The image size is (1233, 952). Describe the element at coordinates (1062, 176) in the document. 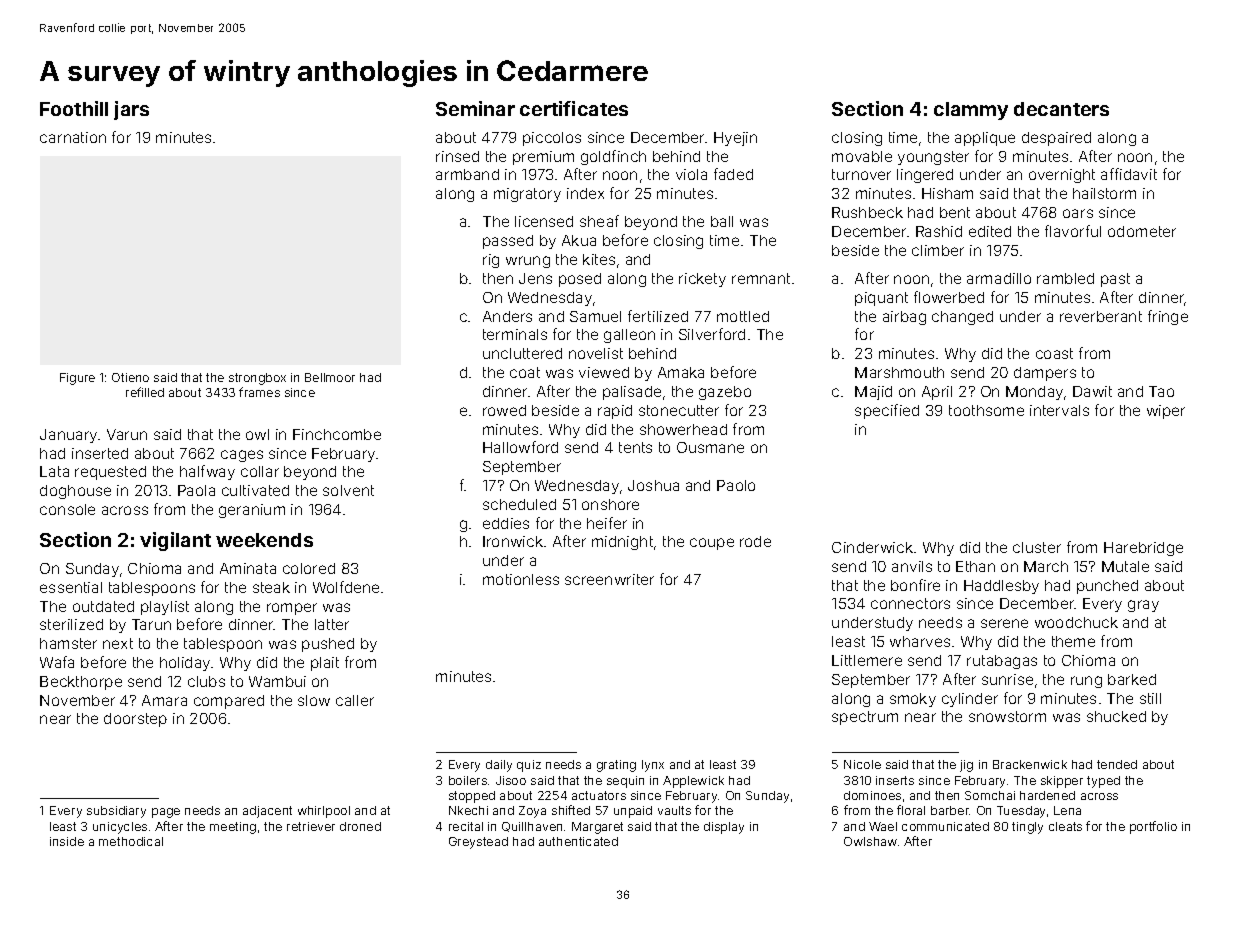

I see `overnight` at that location.
